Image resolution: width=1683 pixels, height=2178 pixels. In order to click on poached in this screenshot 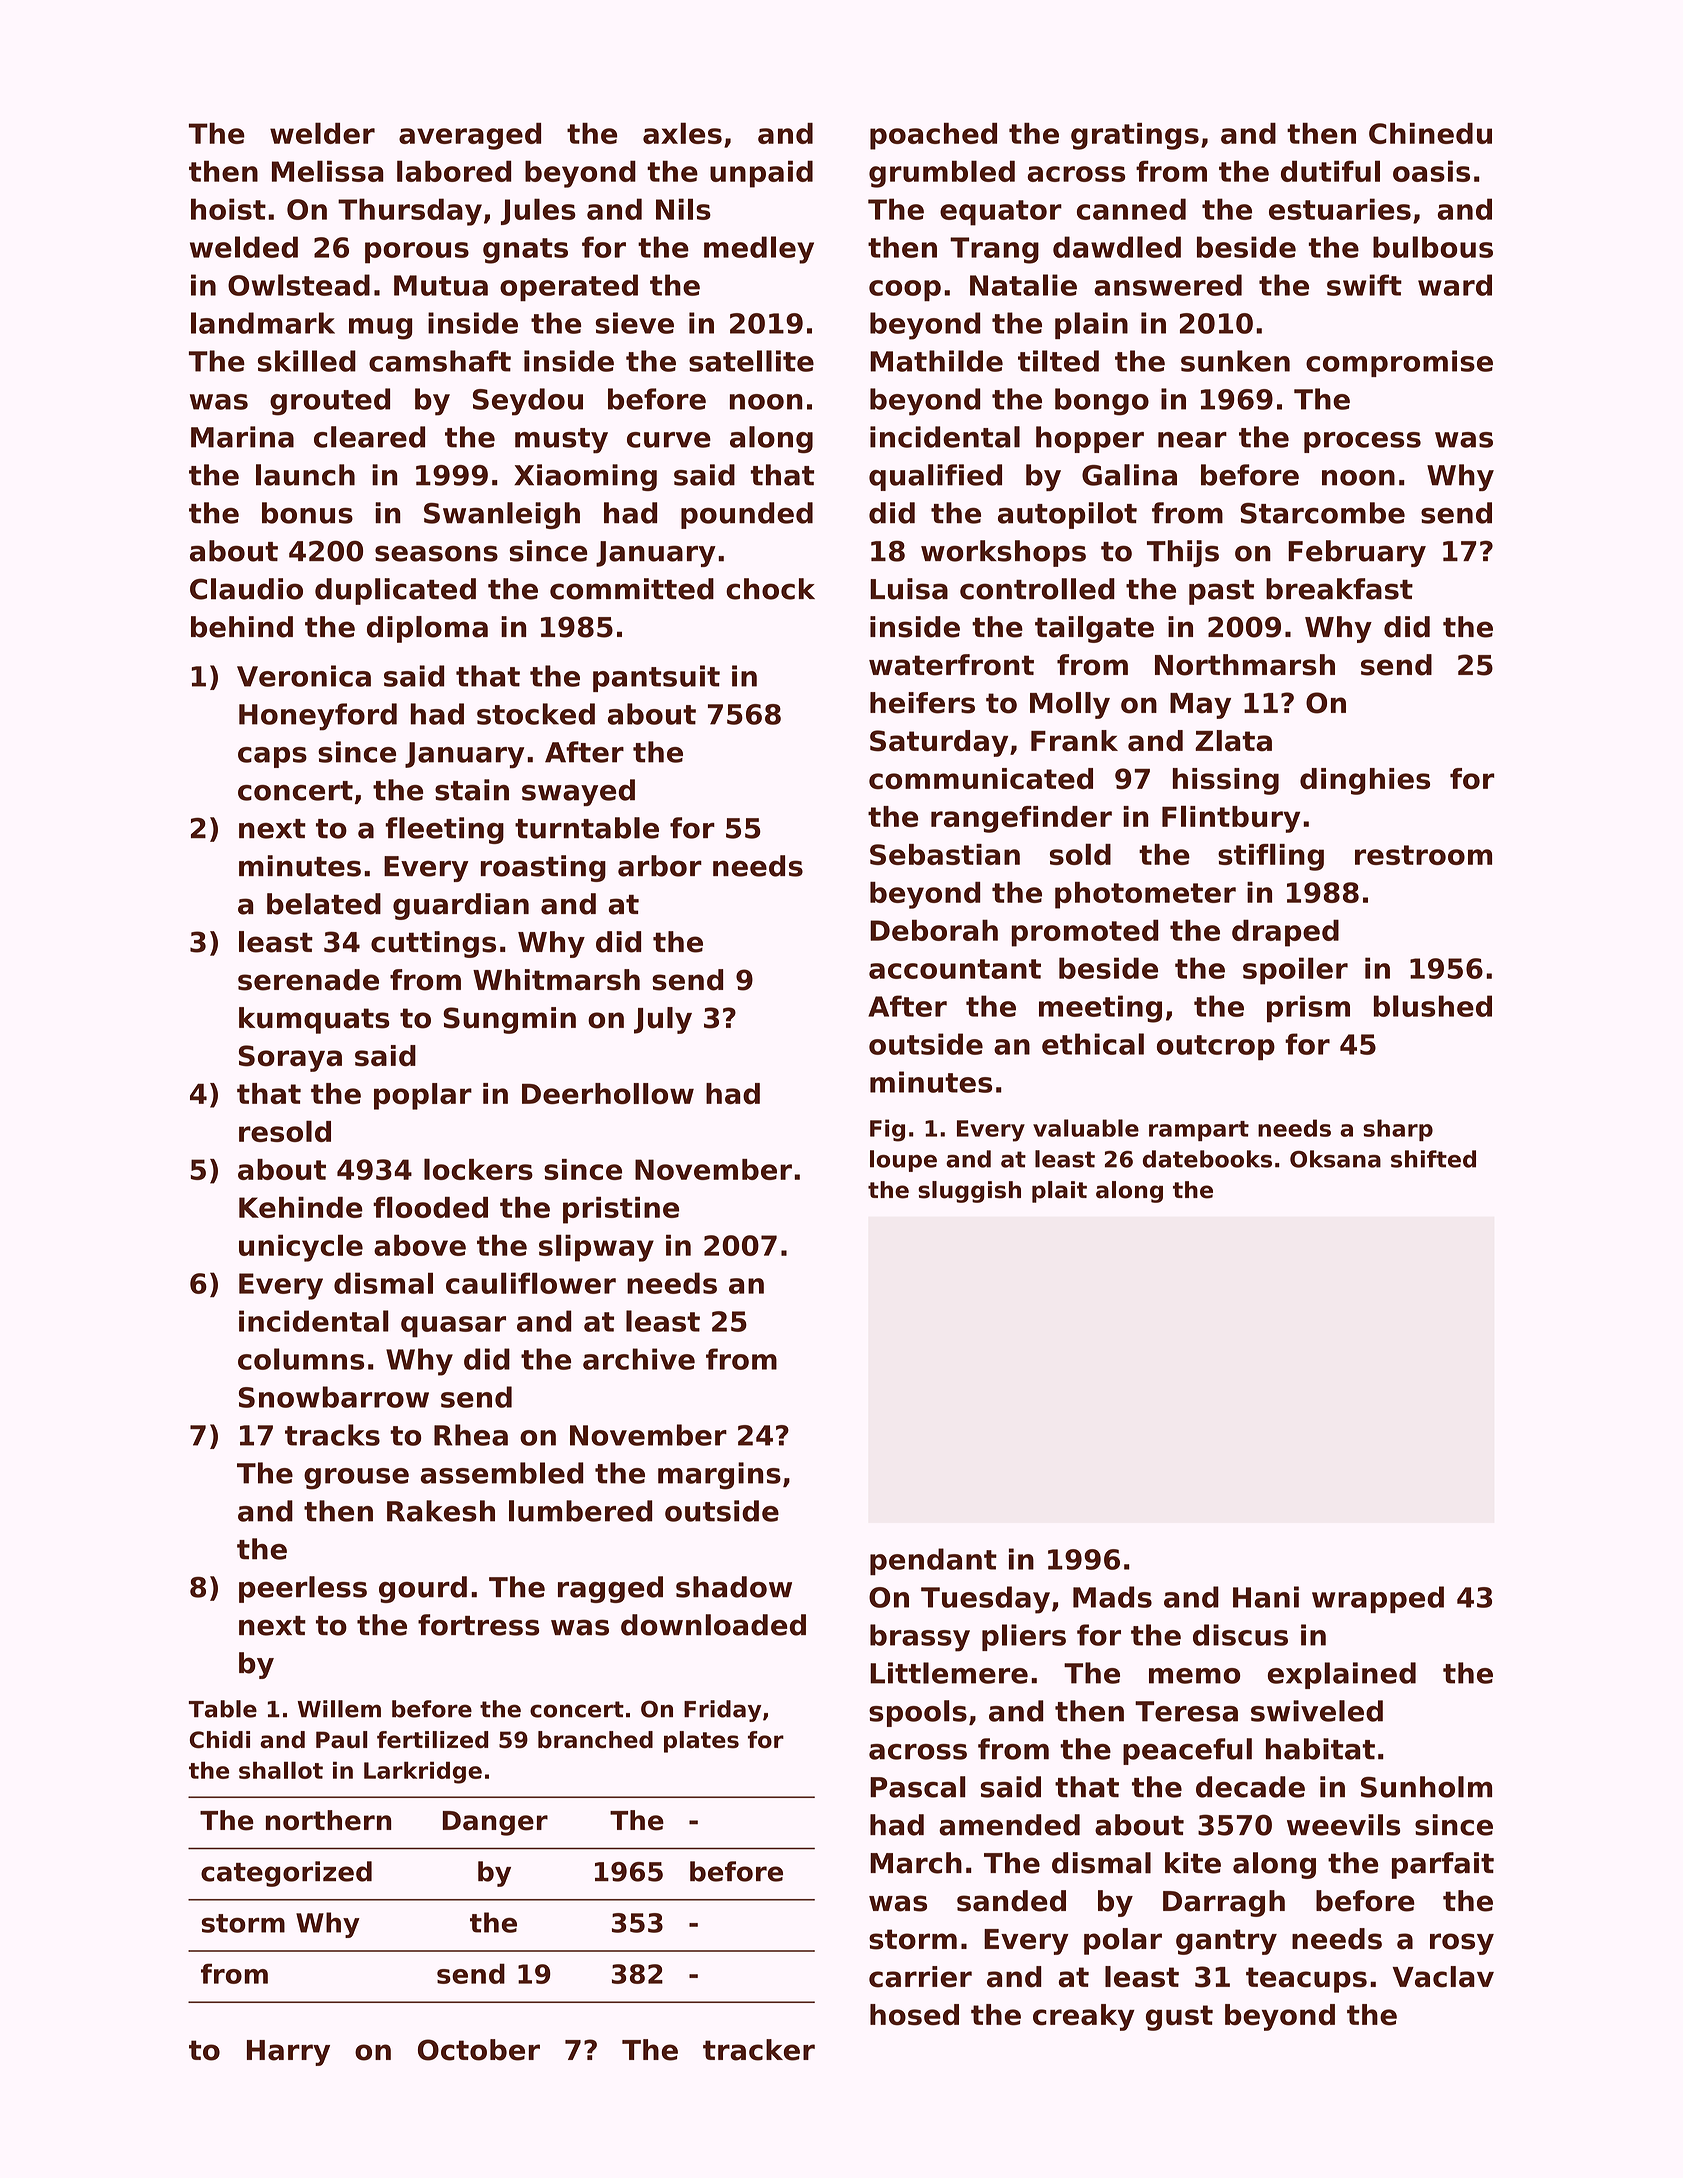, I will do `click(933, 136)`.
